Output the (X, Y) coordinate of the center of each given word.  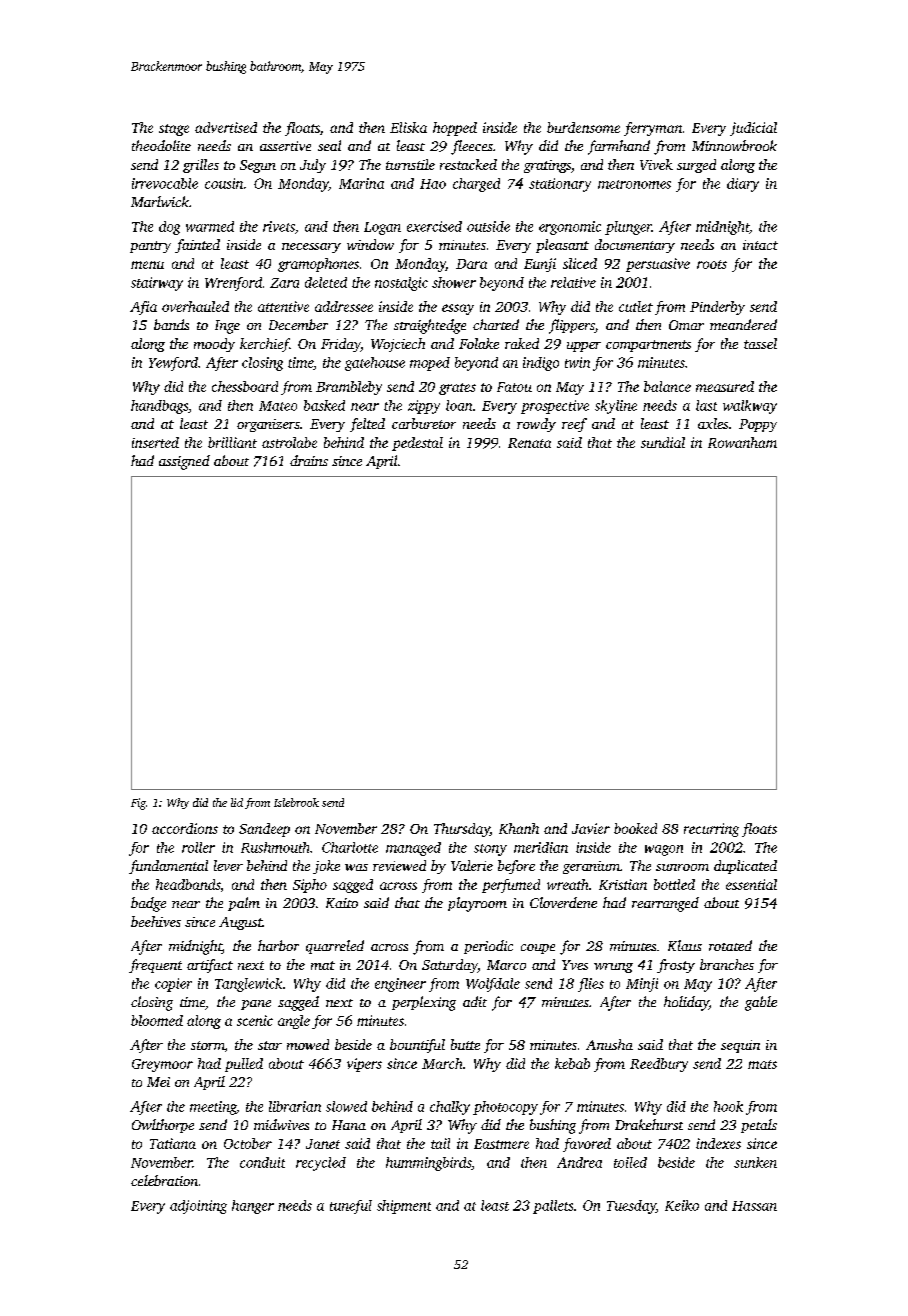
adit (475, 1001)
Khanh (519, 828)
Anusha (609, 1044)
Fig (138, 804)
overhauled (195, 306)
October (248, 1143)
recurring (711, 830)
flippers (572, 326)
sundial (663, 442)
